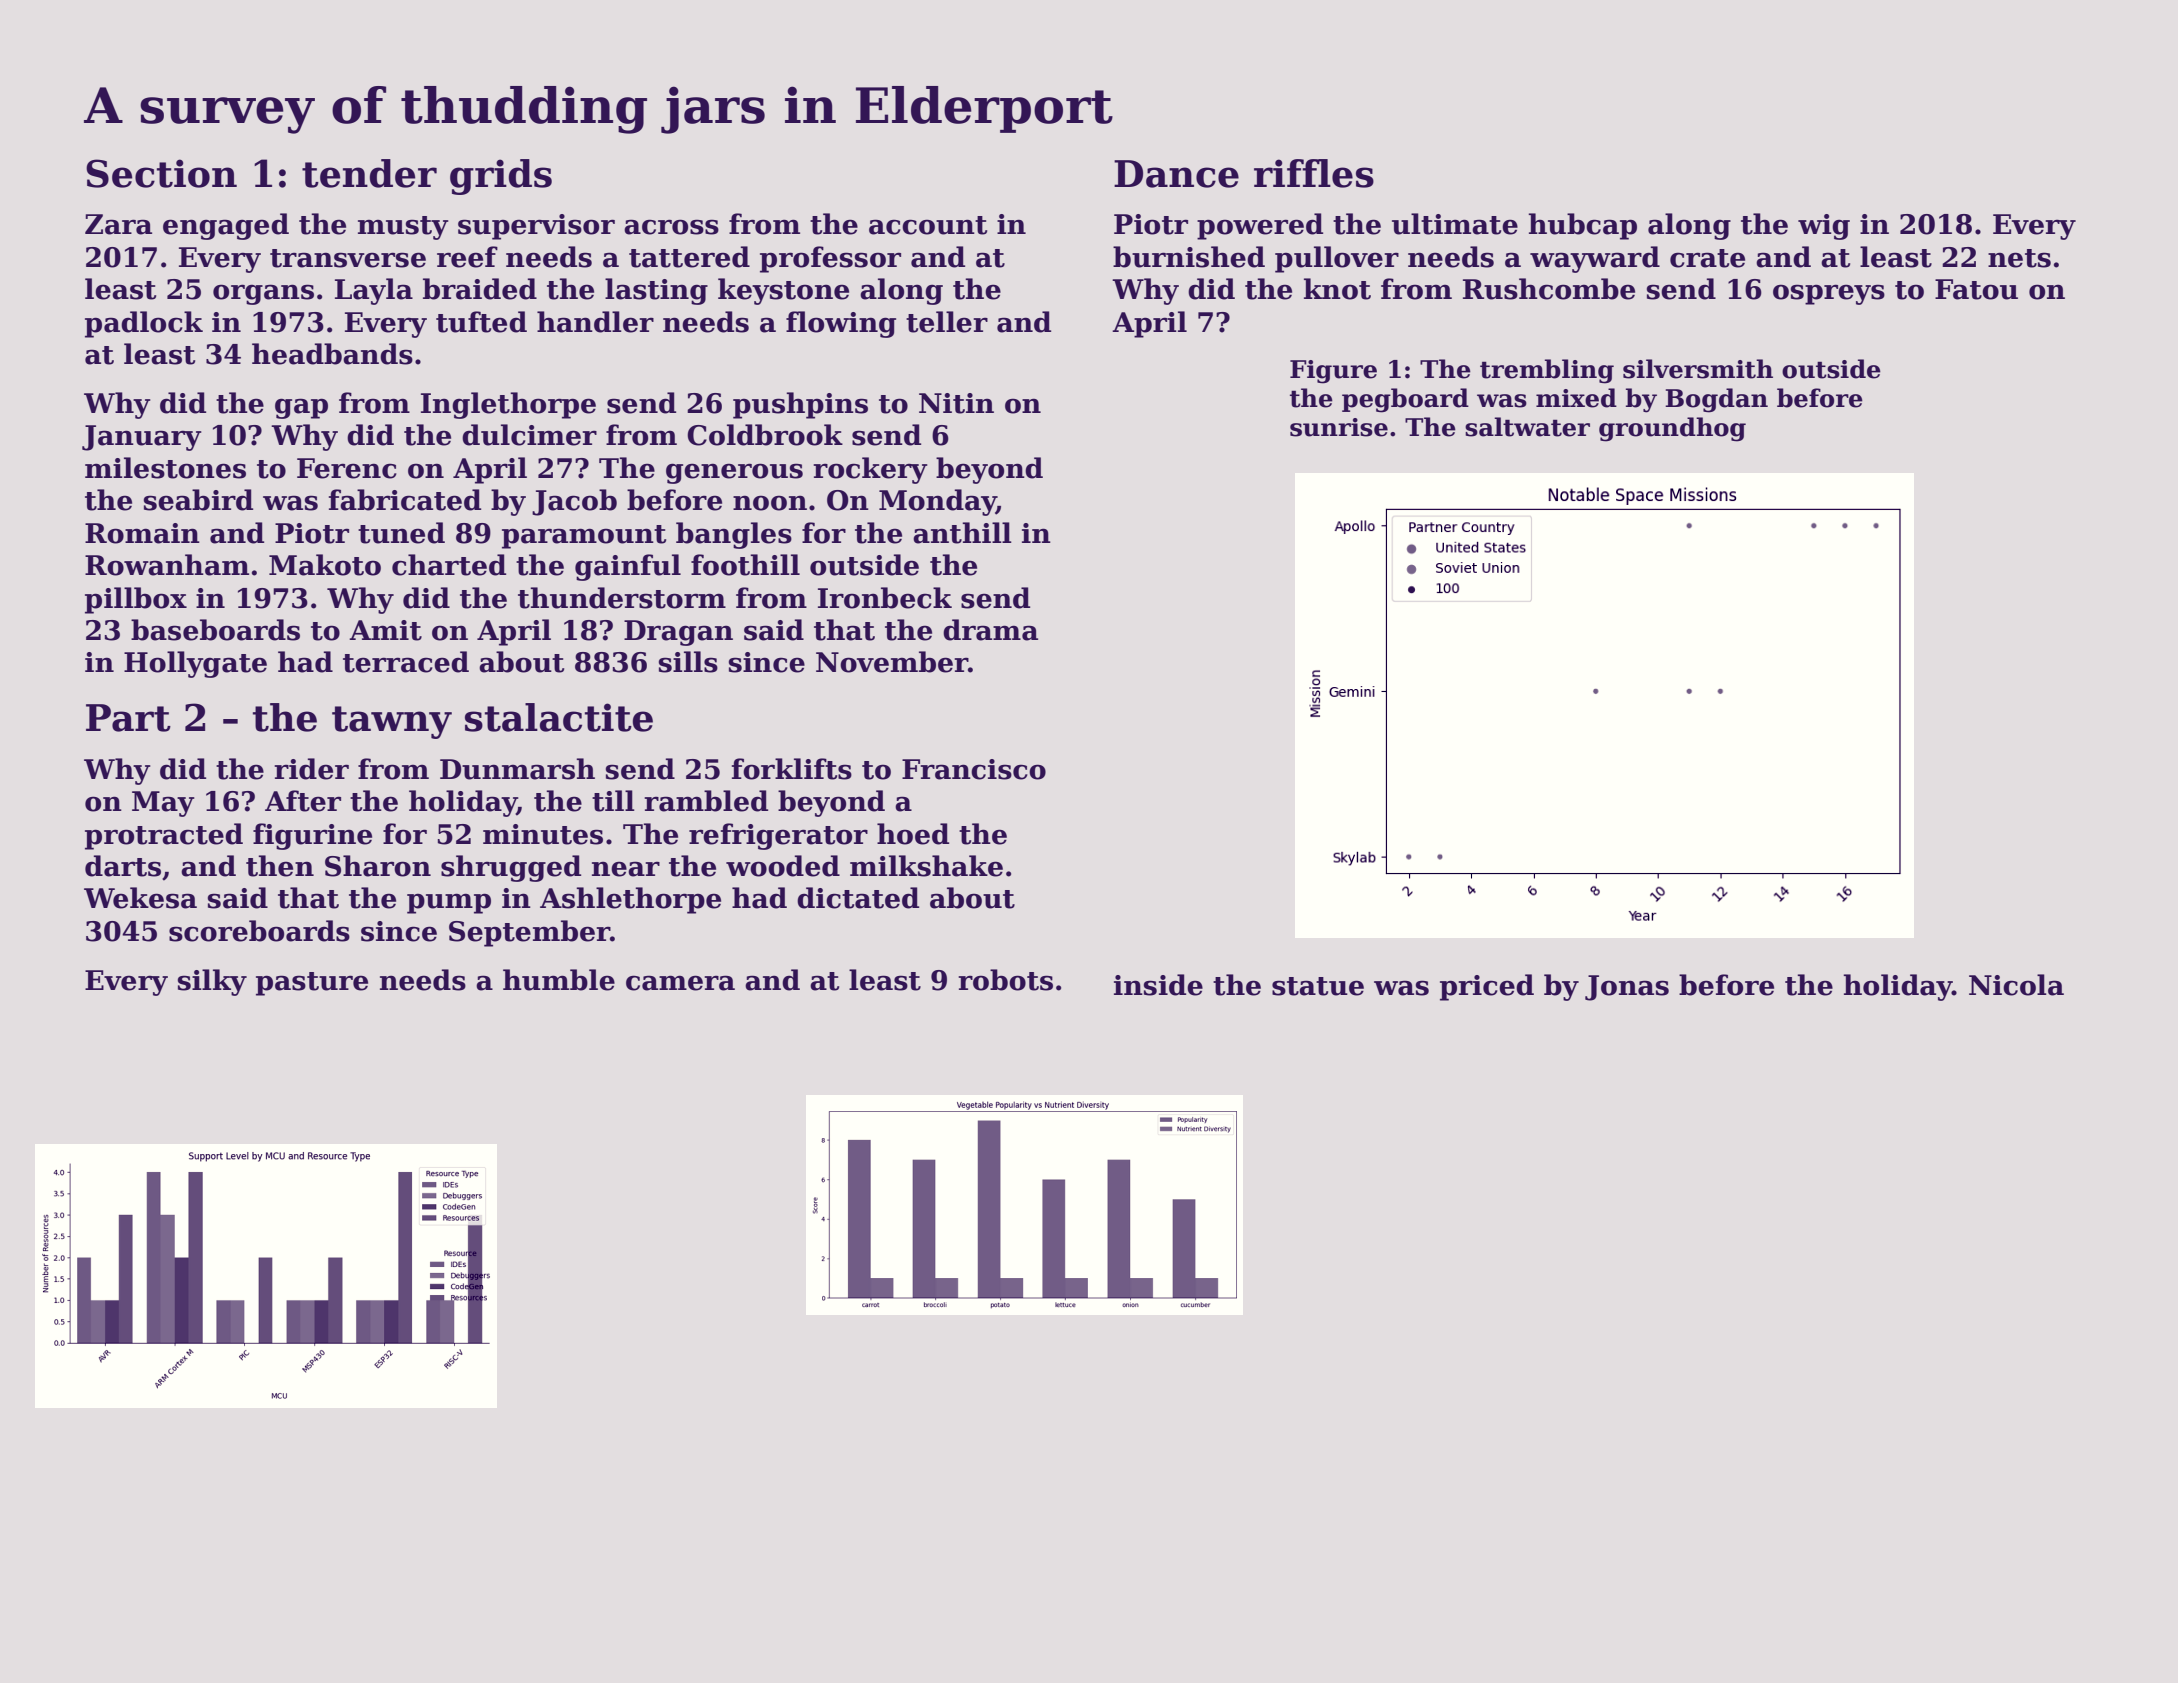  What do you see at coordinates (1576, 398) in the image?
I see `mixed` at bounding box center [1576, 398].
